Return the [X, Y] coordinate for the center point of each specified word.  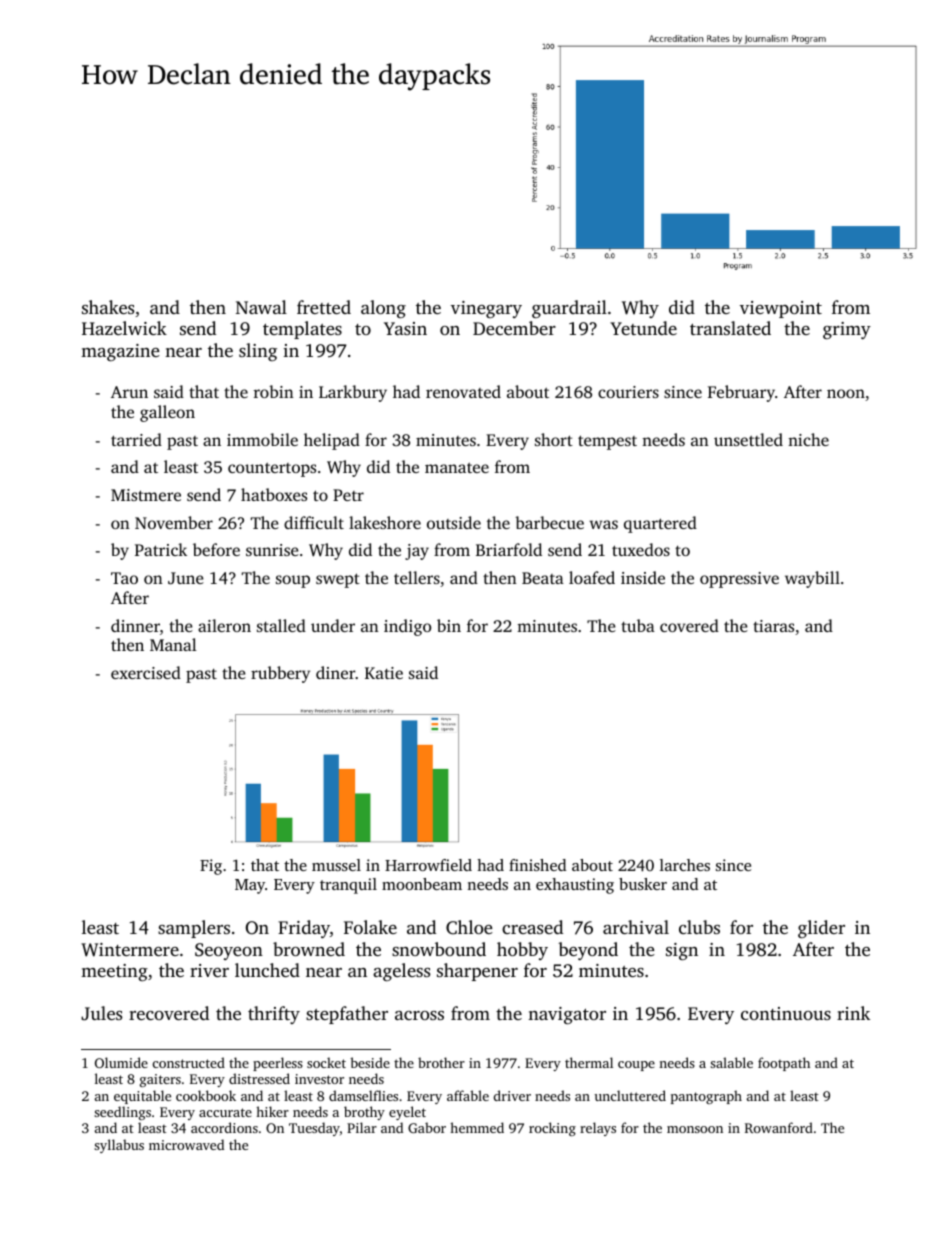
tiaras [773, 626]
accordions [224, 1127]
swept [338, 580]
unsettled [748, 439]
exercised [146, 672]
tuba [638, 625]
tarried [136, 439]
